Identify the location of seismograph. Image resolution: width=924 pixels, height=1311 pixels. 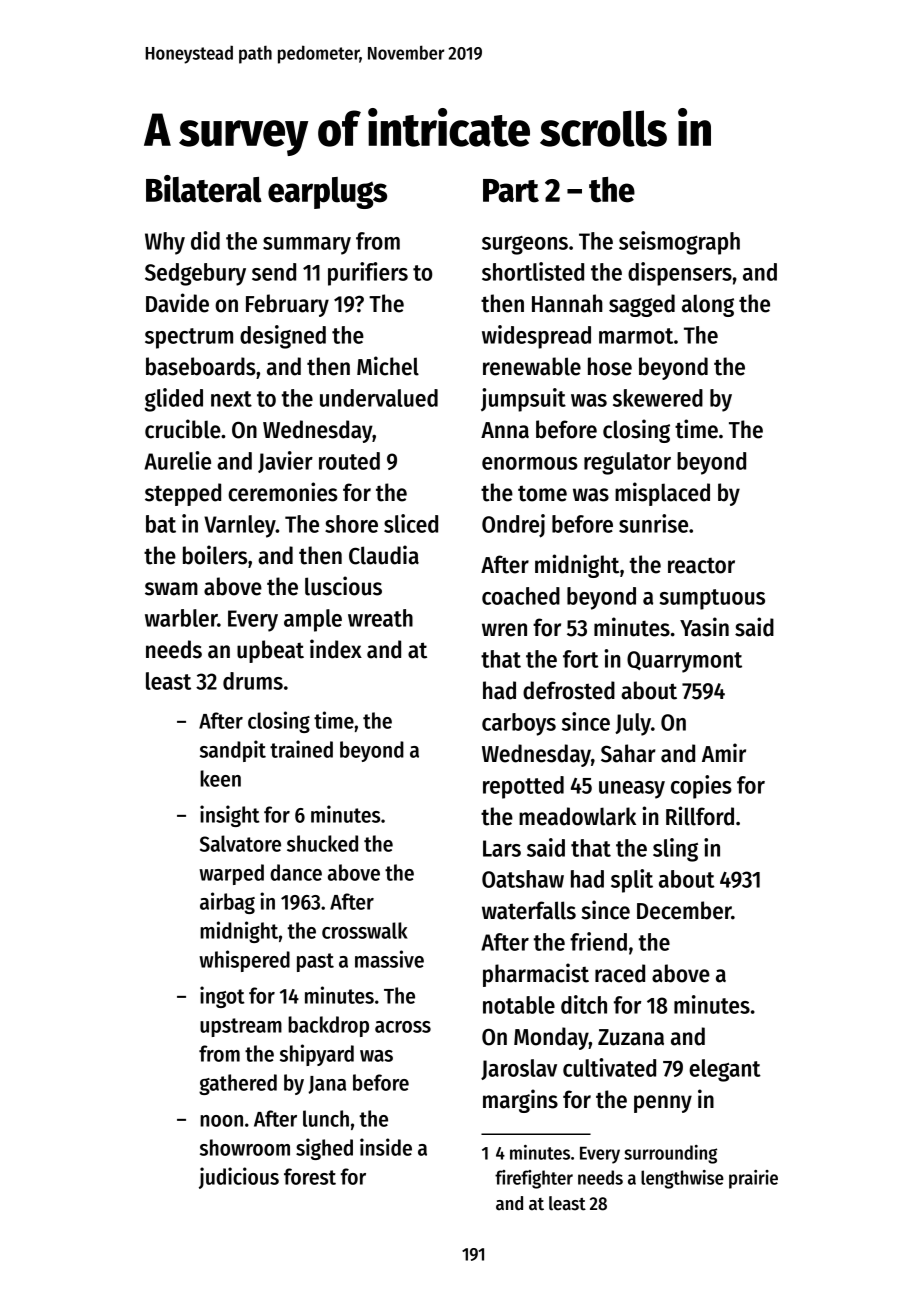
(679, 243).
